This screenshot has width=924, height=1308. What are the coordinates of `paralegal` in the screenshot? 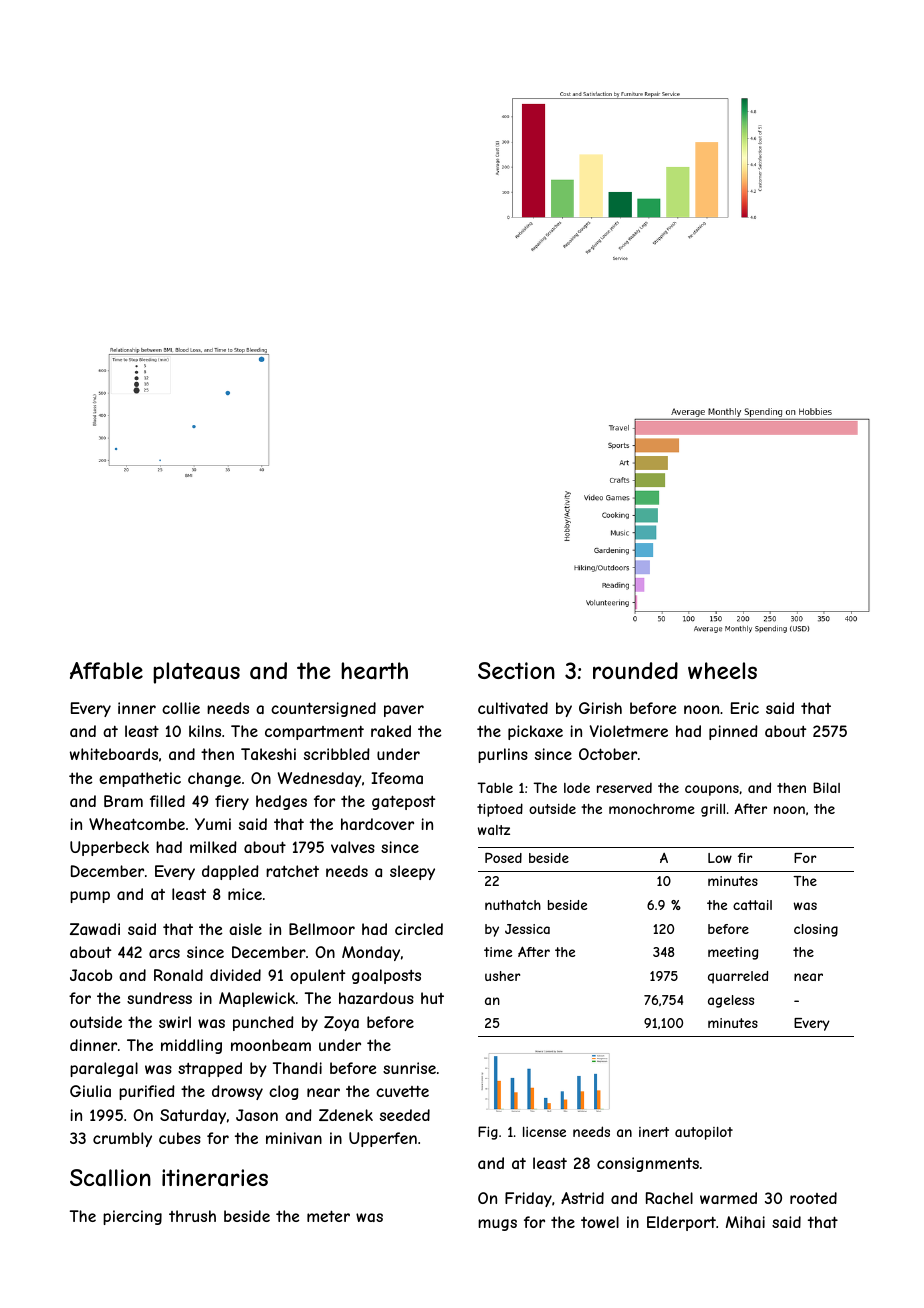 It's located at (104, 1069).
